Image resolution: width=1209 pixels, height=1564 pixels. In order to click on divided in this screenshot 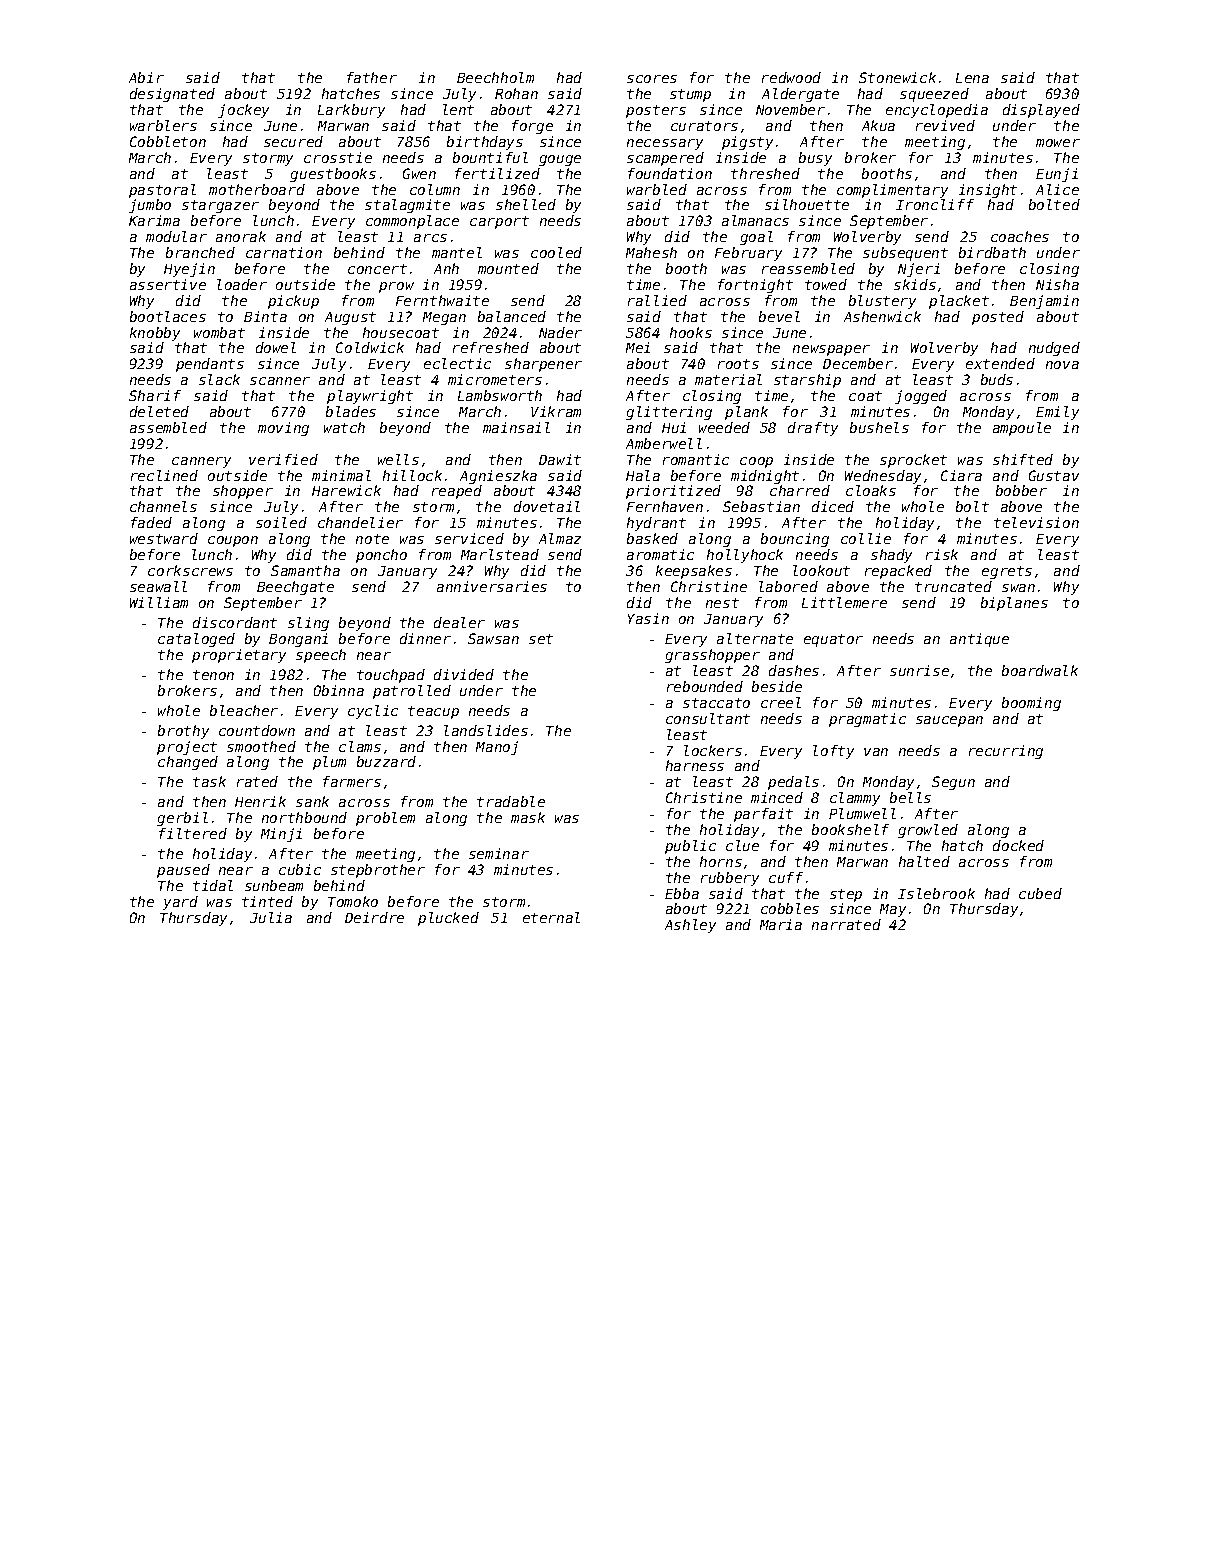, I will do `click(464, 674)`.
